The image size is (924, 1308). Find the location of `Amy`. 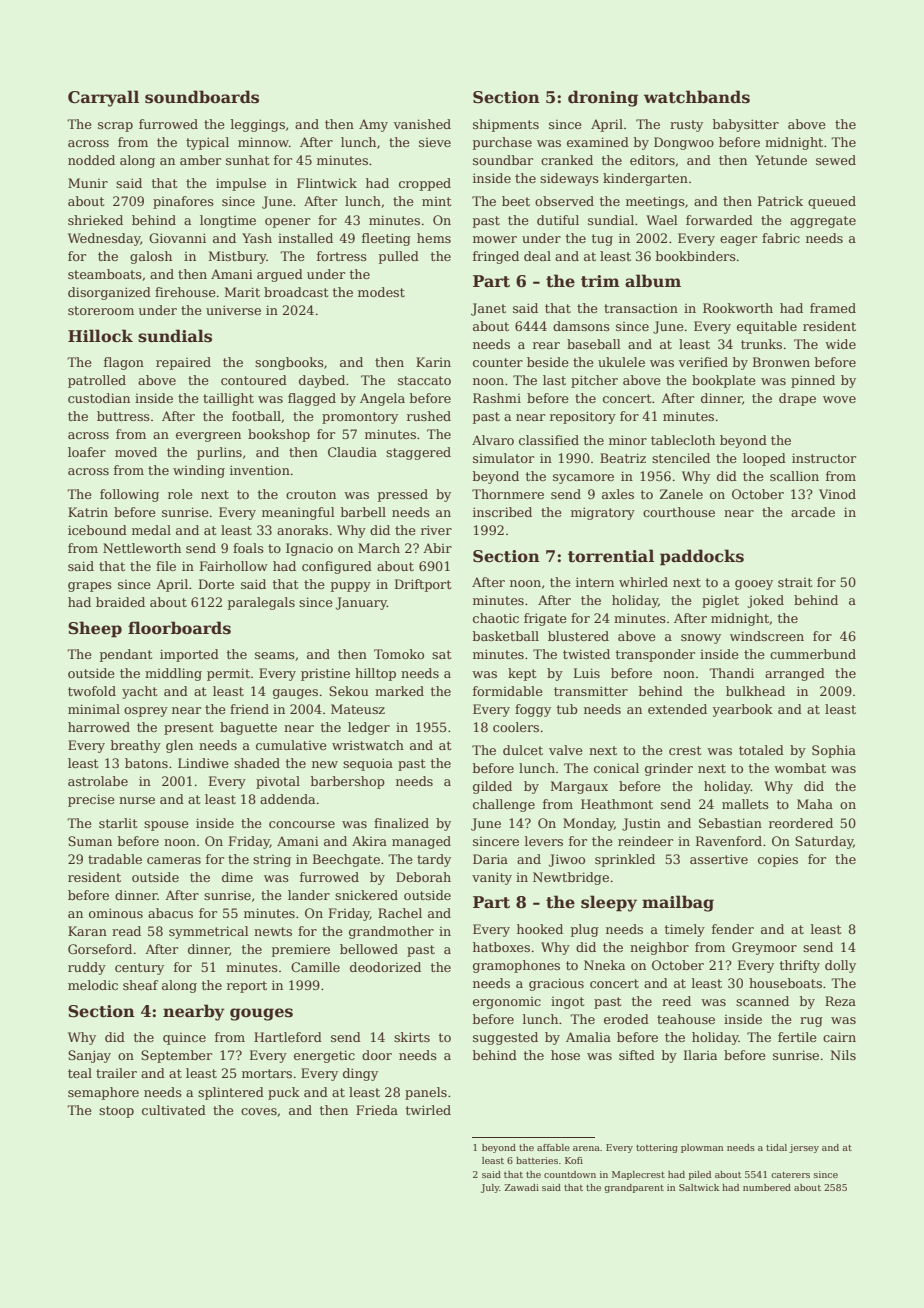

Amy is located at coordinates (373, 125).
